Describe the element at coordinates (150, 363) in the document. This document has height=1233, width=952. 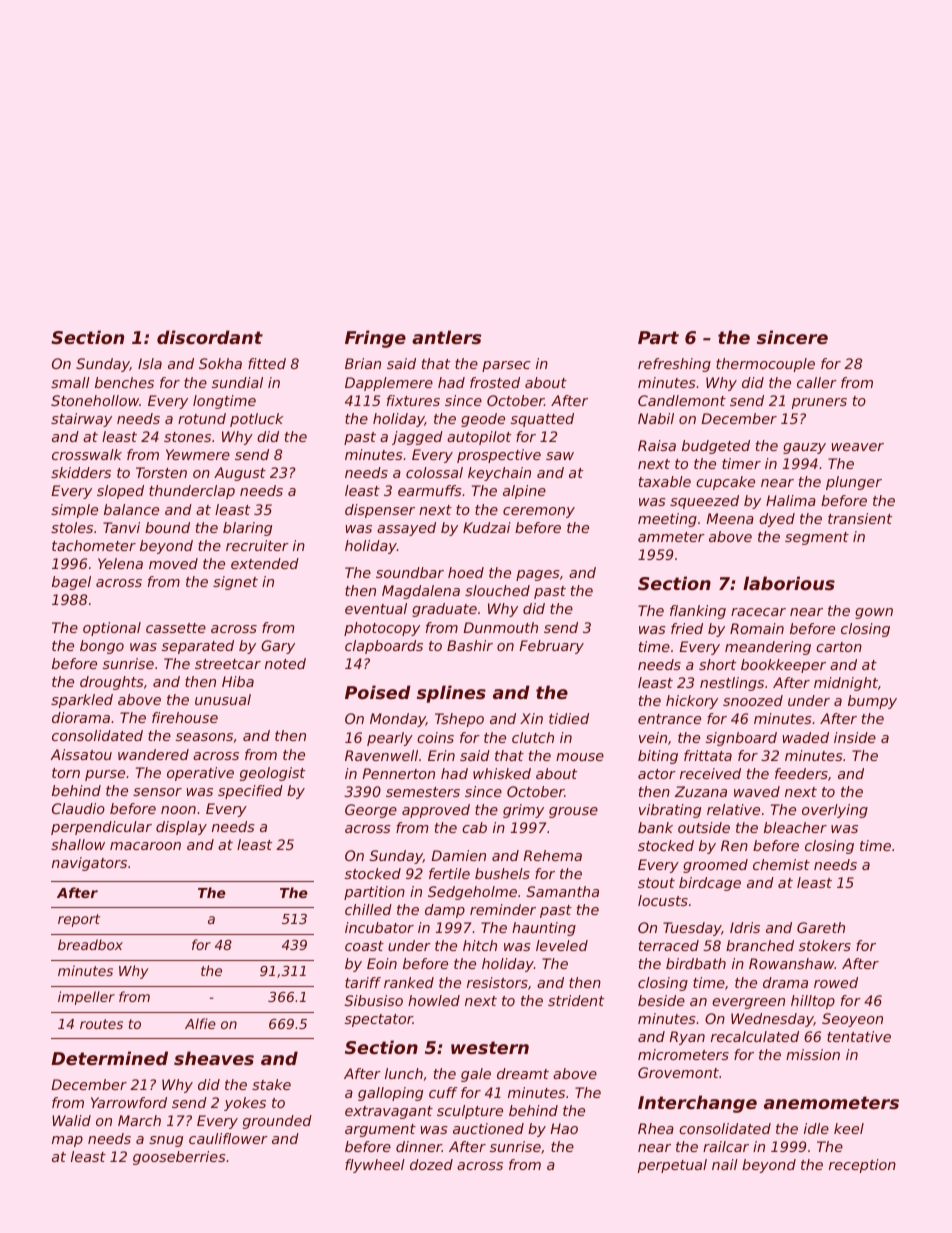
I see `Isla` at that location.
